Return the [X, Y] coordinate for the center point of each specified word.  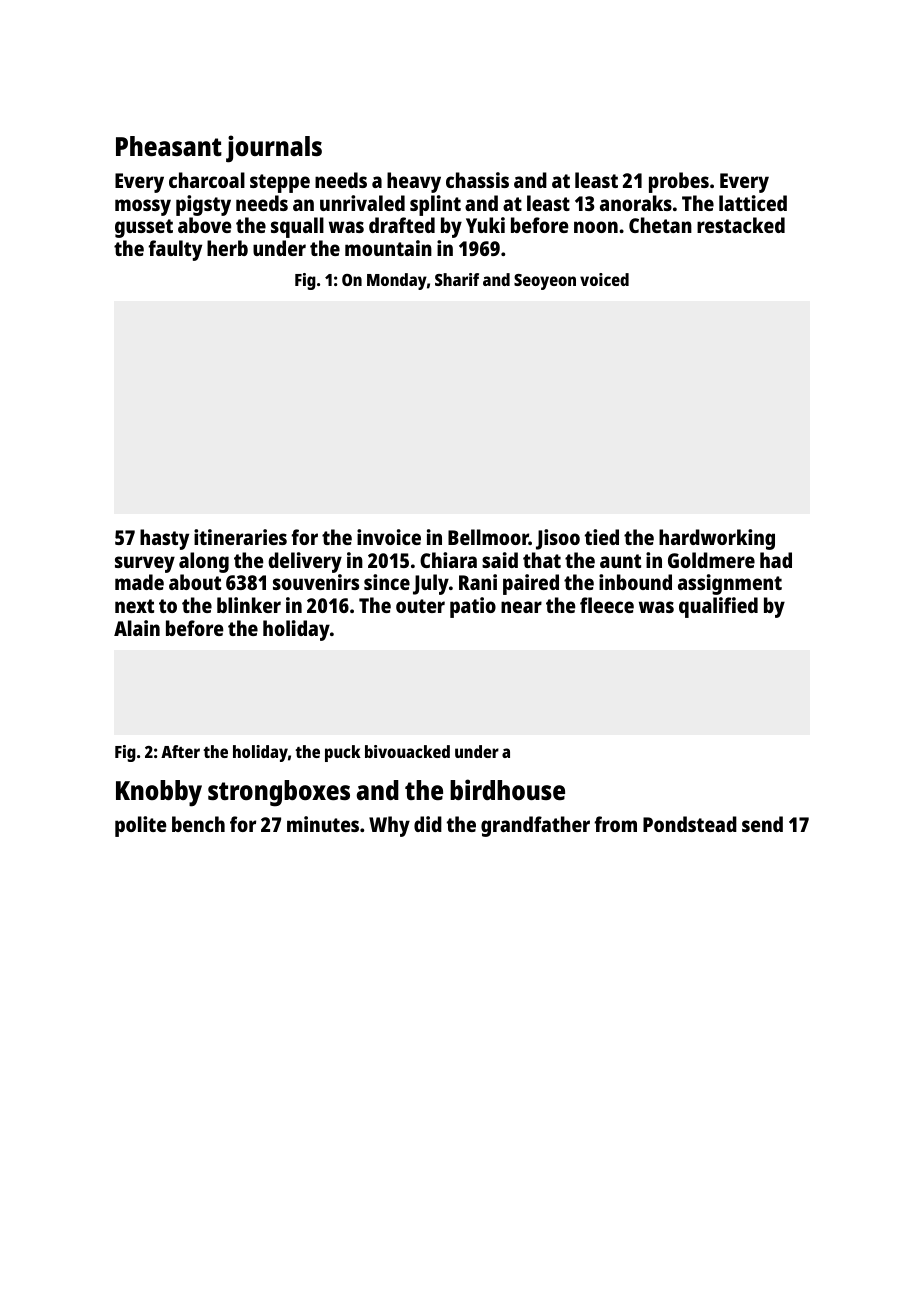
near [521, 607]
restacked [741, 225]
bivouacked [407, 751]
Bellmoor [488, 537]
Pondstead [690, 824]
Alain [137, 628]
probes [679, 182]
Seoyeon [545, 282]
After [180, 751]
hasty [164, 539]
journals [274, 149]
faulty [175, 250]
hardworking [717, 539]
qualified [718, 607]
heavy [414, 182]
